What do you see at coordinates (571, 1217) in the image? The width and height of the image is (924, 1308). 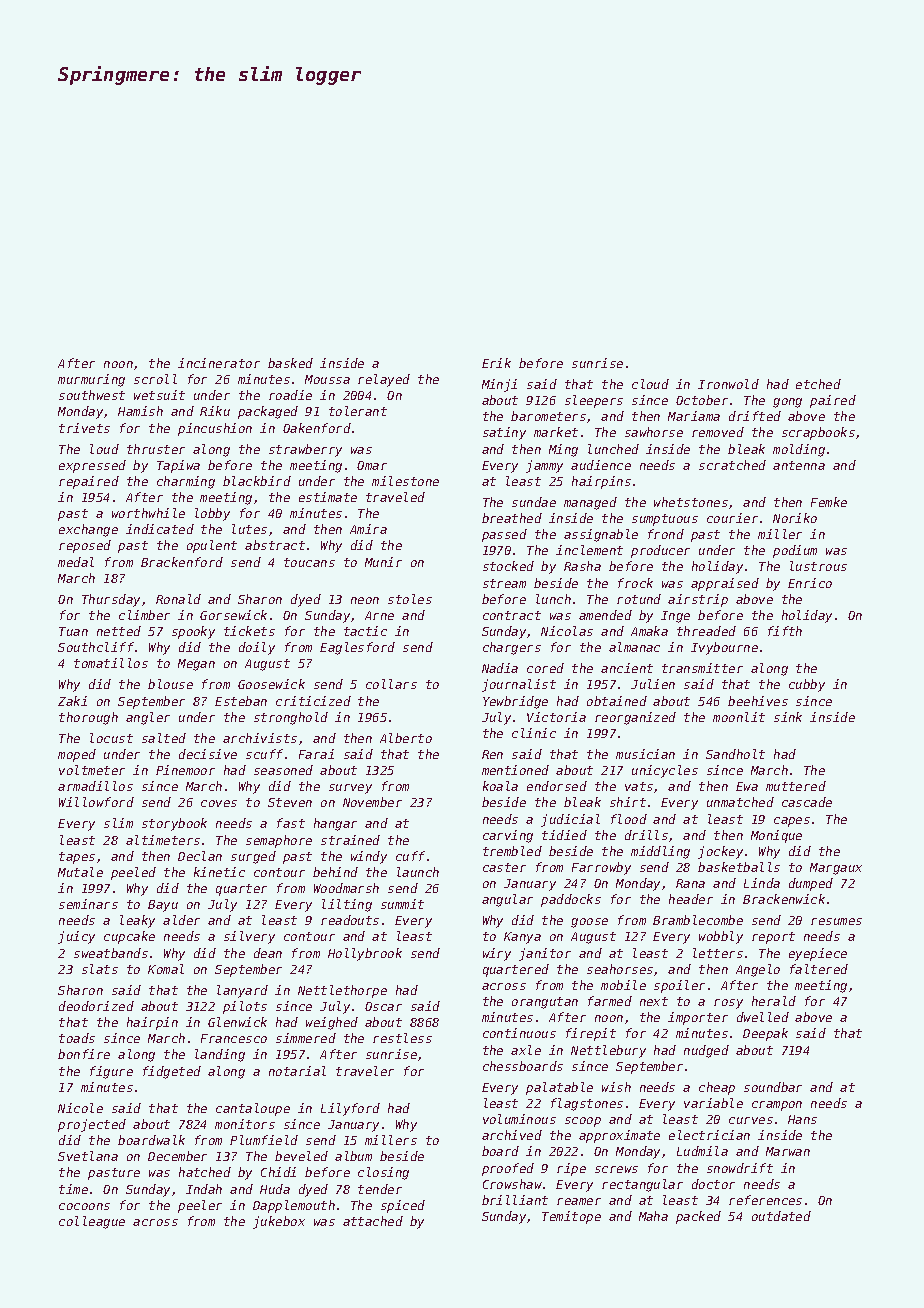 I see `Temitope` at bounding box center [571, 1217].
